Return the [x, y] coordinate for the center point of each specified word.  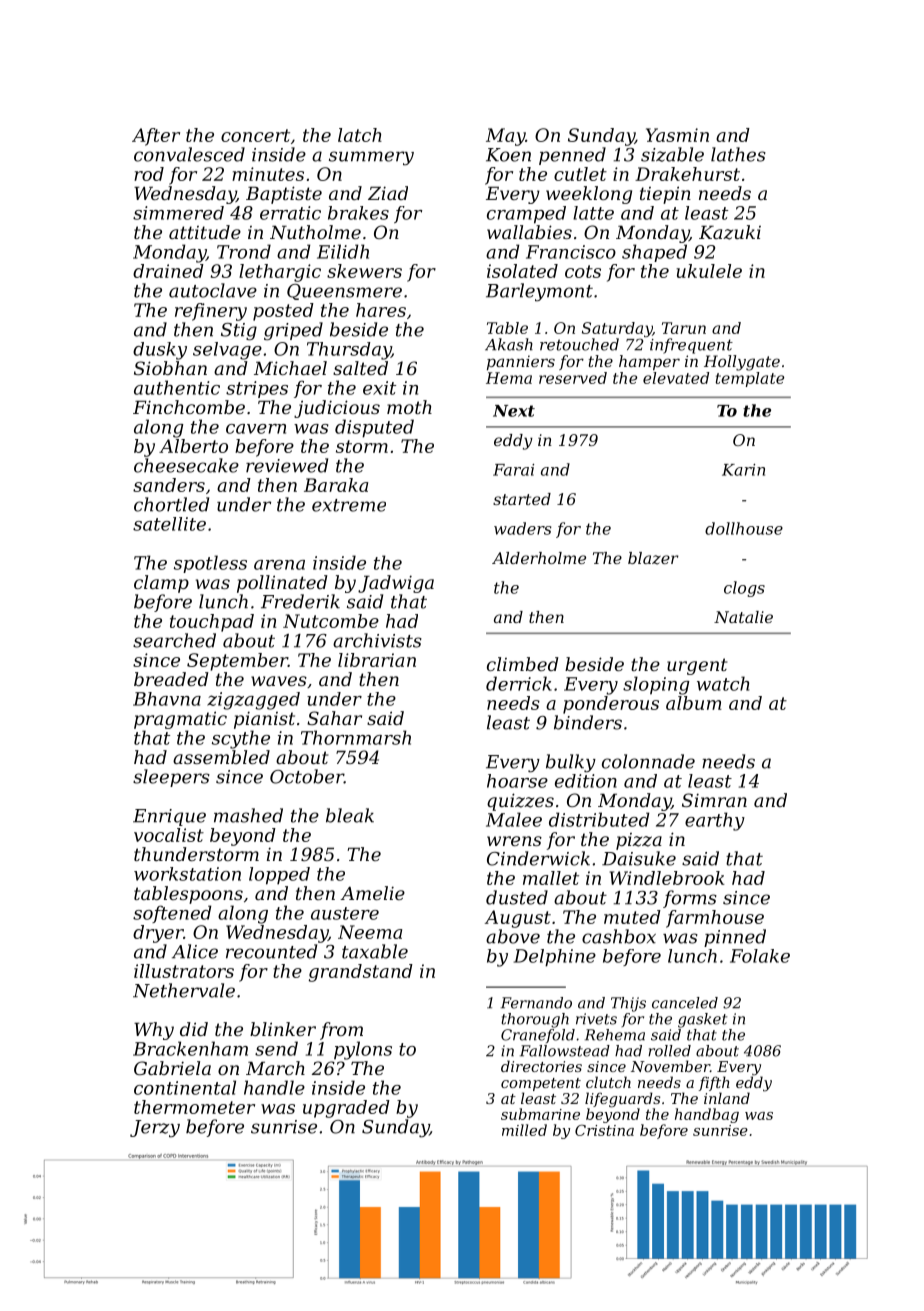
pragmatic [180, 720]
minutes [268, 174]
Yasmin [677, 135]
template [750, 379]
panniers [521, 363]
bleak [350, 815]
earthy [715, 821]
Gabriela [172, 1068]
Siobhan [170, 368]
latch [360, 135]
